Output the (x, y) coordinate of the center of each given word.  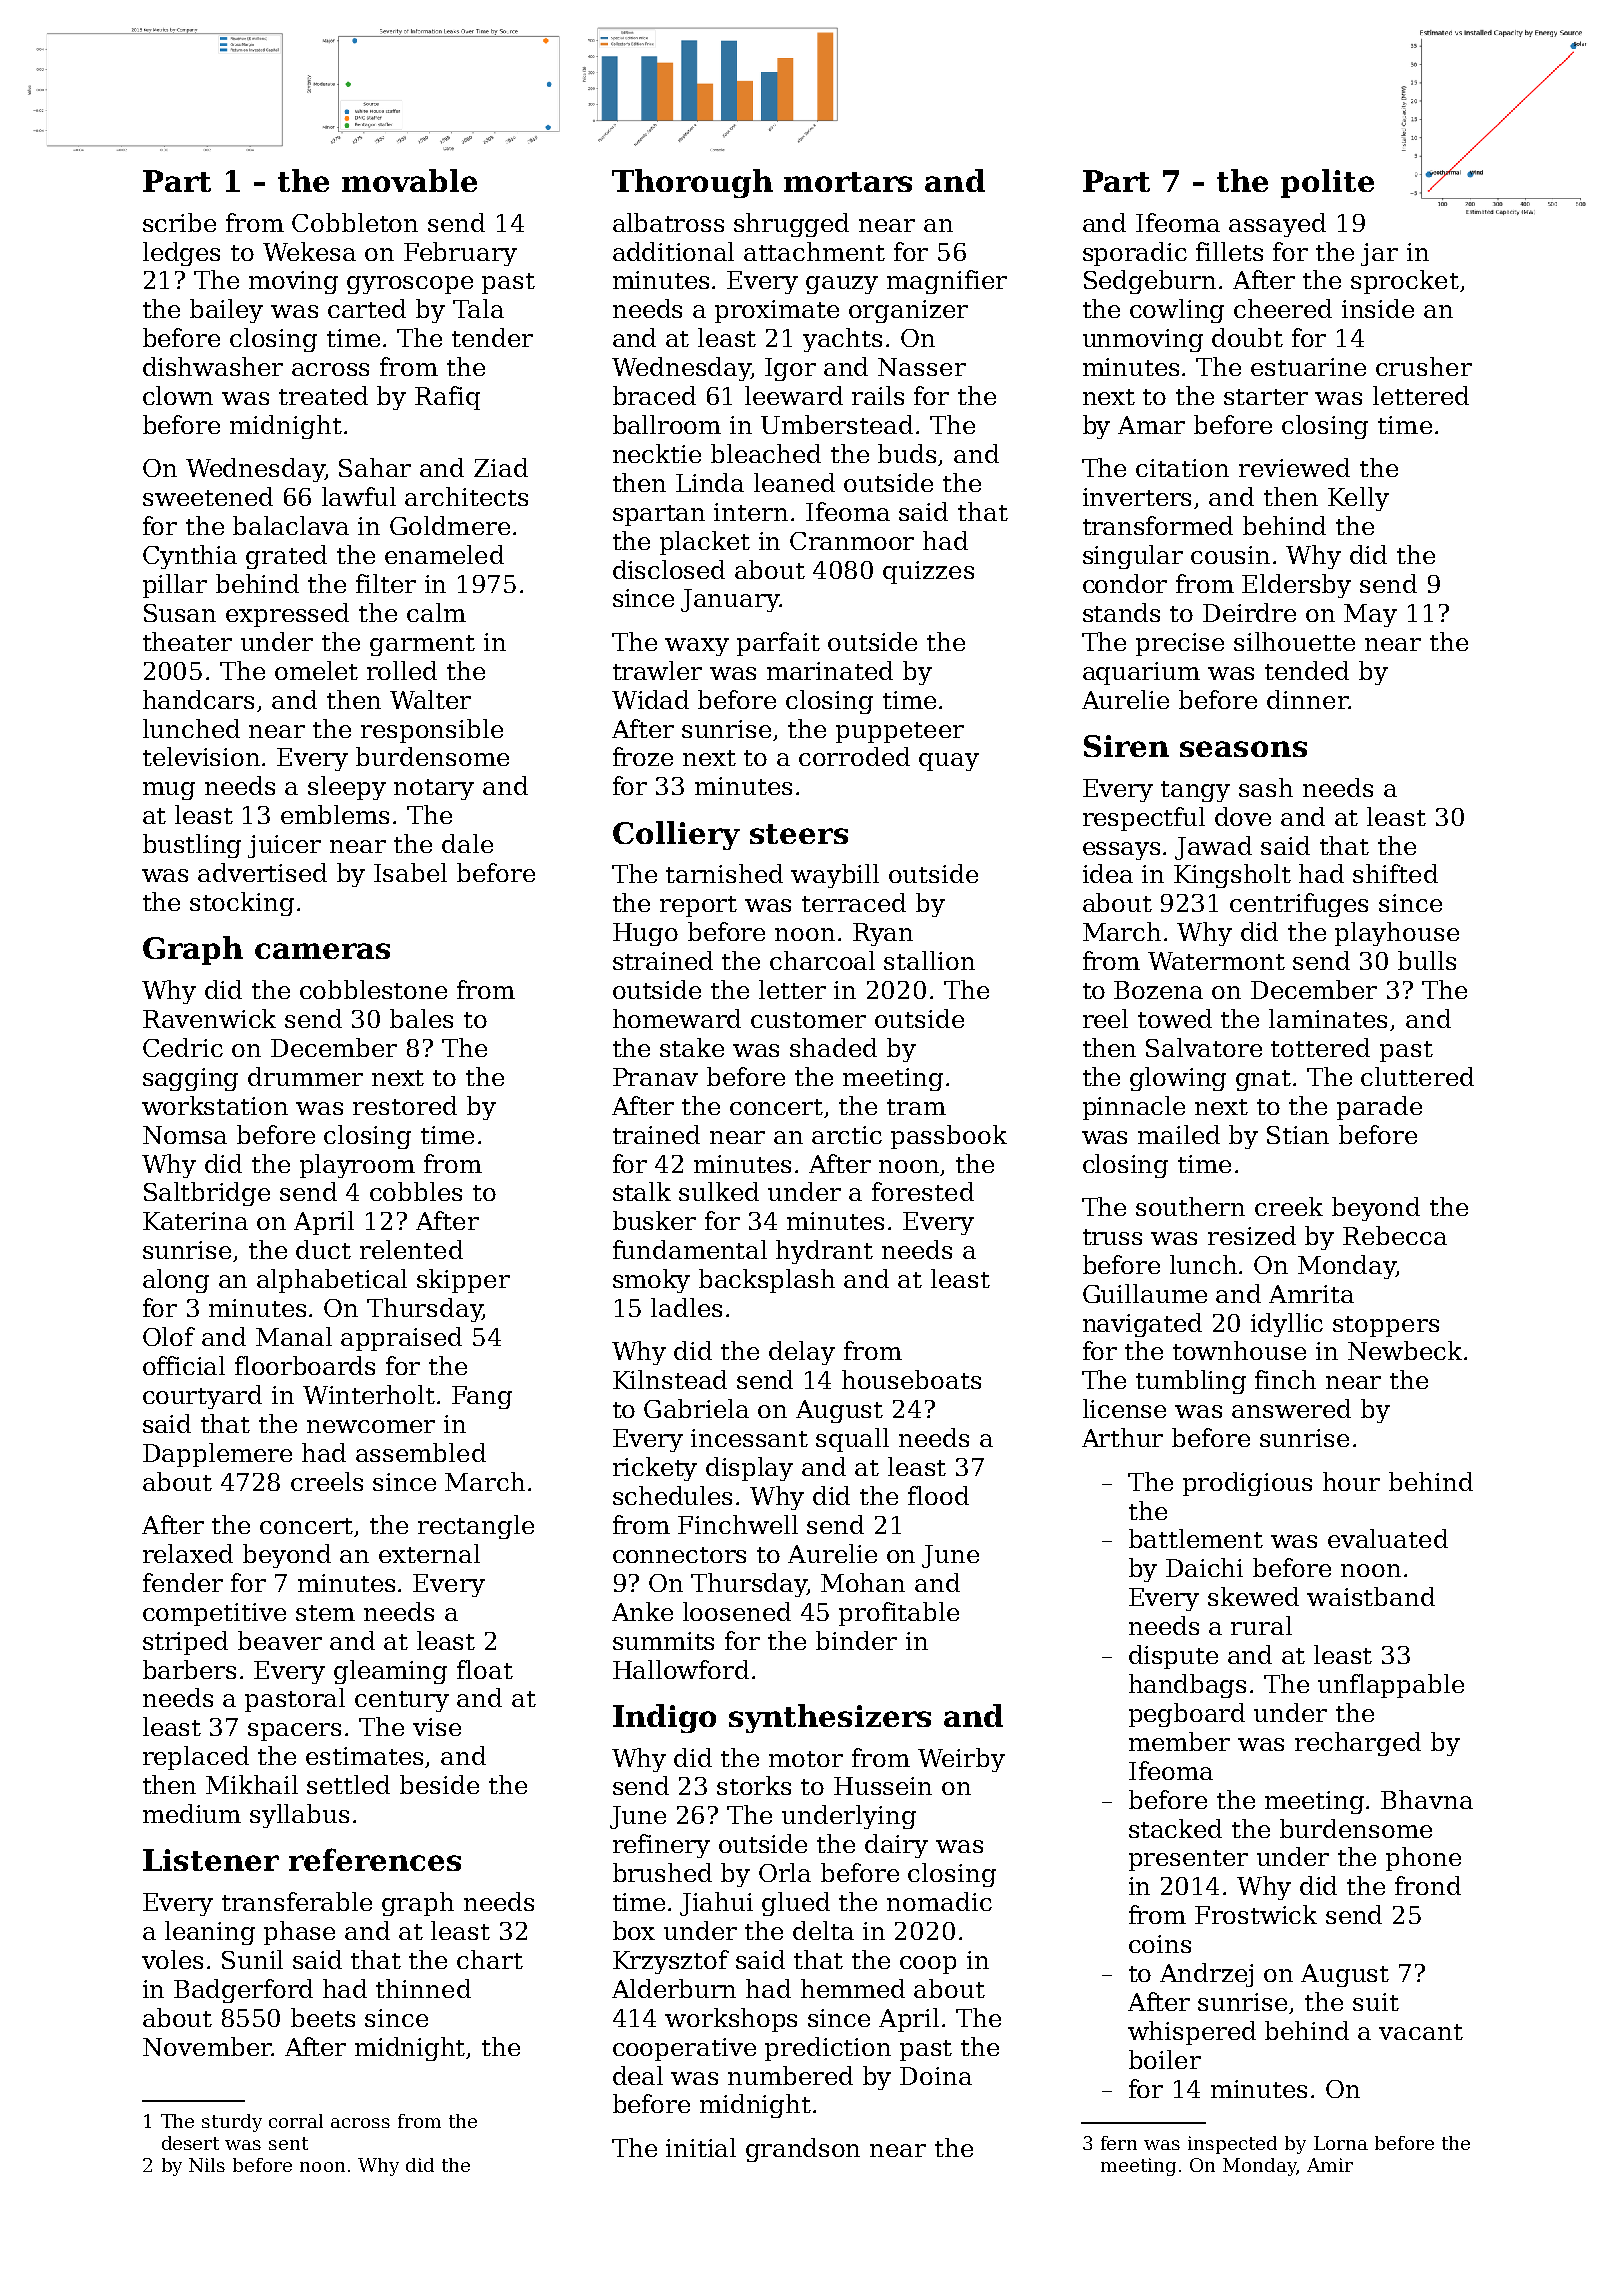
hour (1351, 1481)
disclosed (669, 569)
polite (1327, 183)
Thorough (692, 183)
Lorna (1341, 2143)
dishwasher (213, 366)
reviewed (1294, 467)
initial (701, 2147)
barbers (189, 1669)
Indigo (664, 1718)
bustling (192, 846)
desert (190, 2143)
